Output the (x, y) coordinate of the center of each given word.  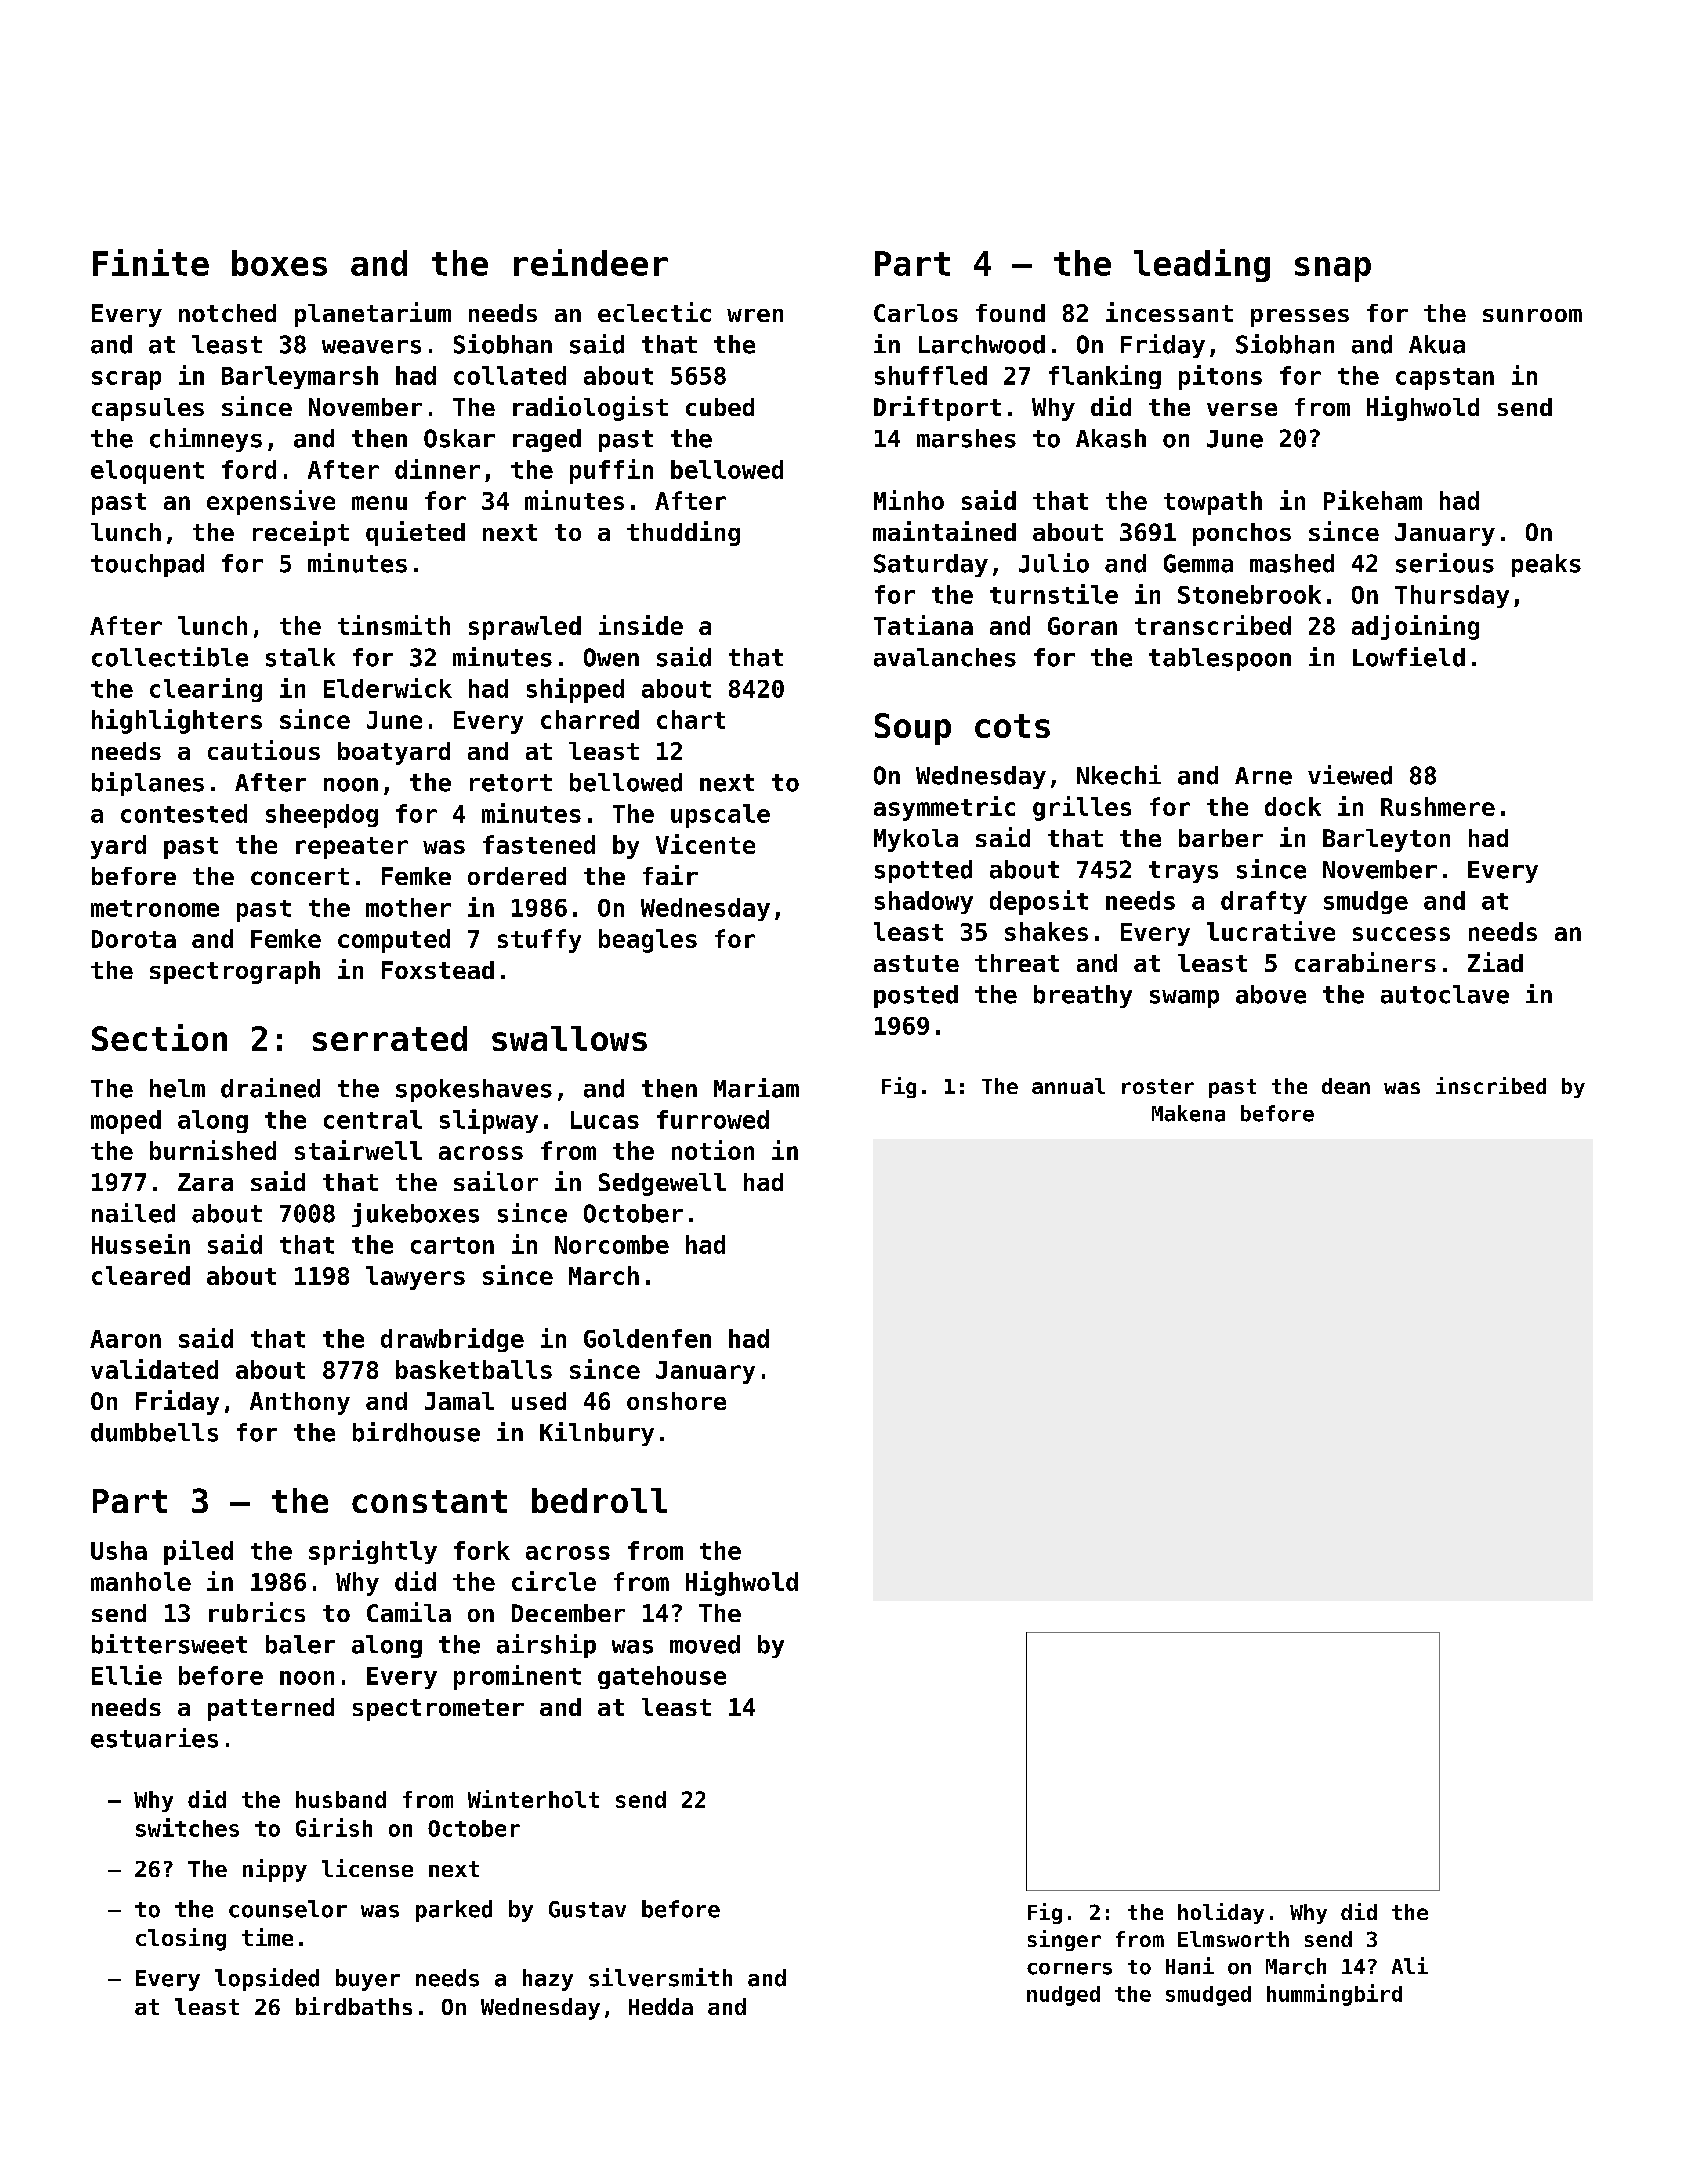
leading (1202, 265)
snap (1333, 269)
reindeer (591, 262)
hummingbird (1334, 1995)
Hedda (661, 2006)
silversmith (660, 1977)
